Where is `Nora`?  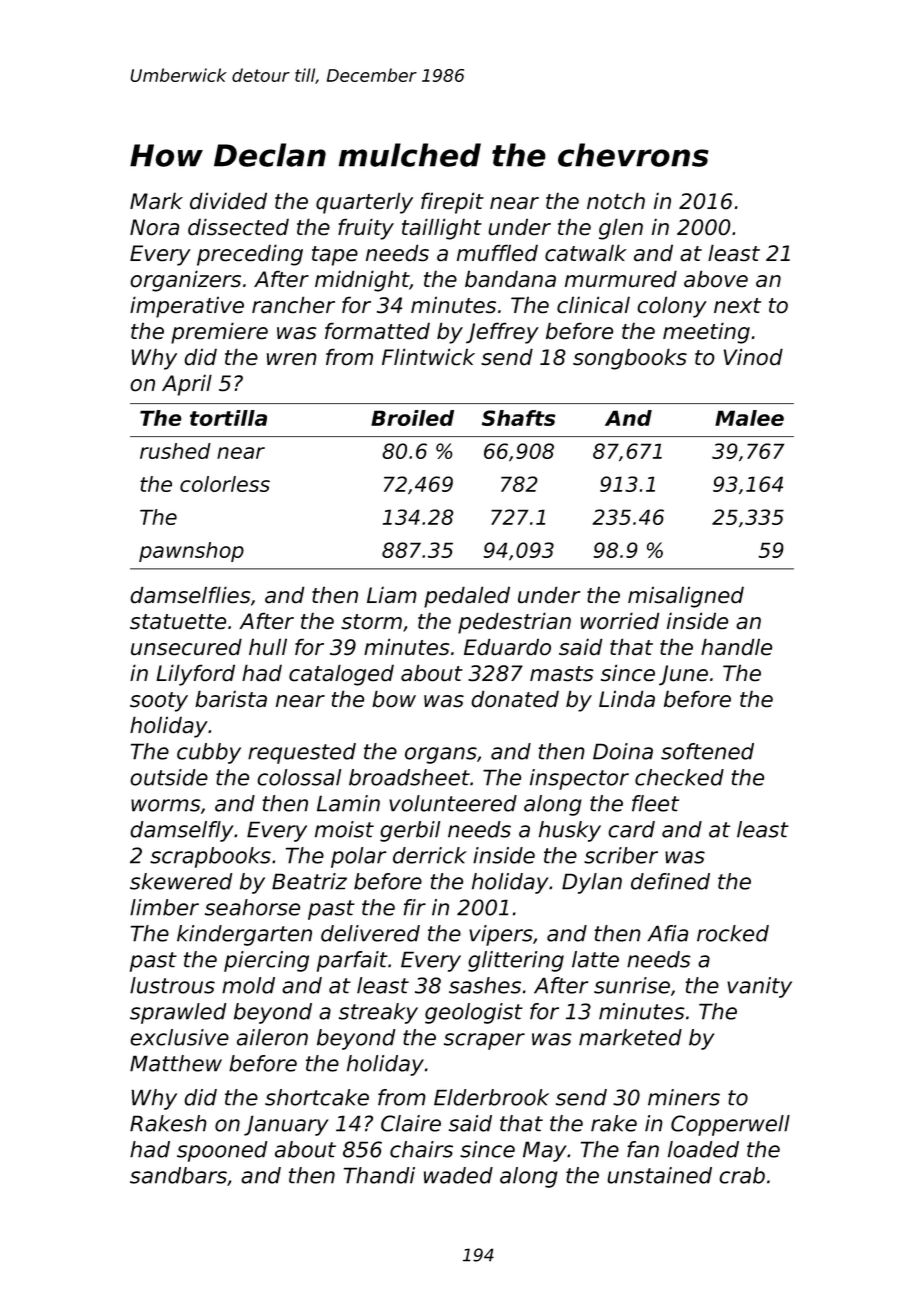 Nora is located at coordinates (154, 227).
